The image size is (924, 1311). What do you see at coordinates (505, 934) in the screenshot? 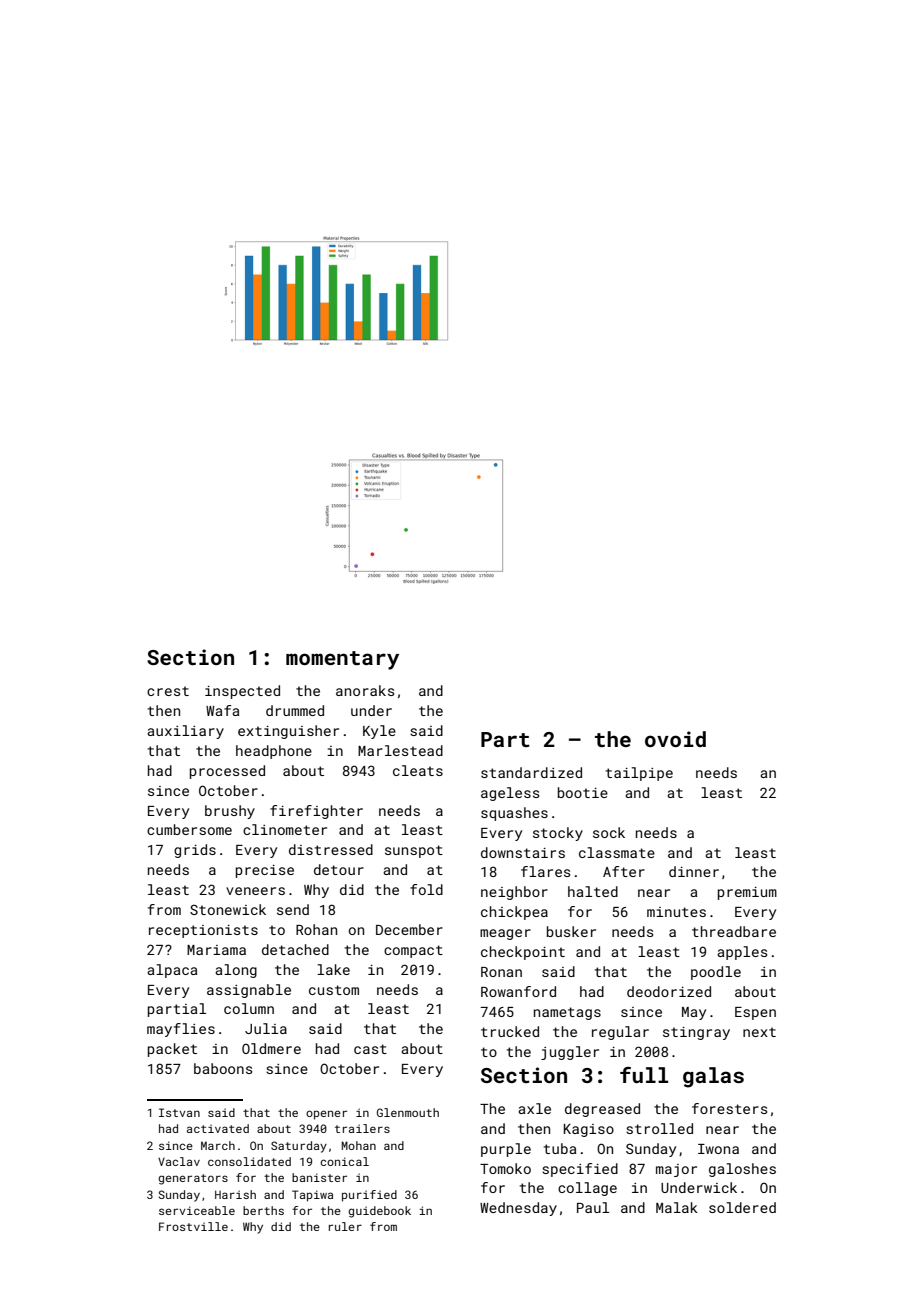
I see `meager` at bounding box center [505, 934].
